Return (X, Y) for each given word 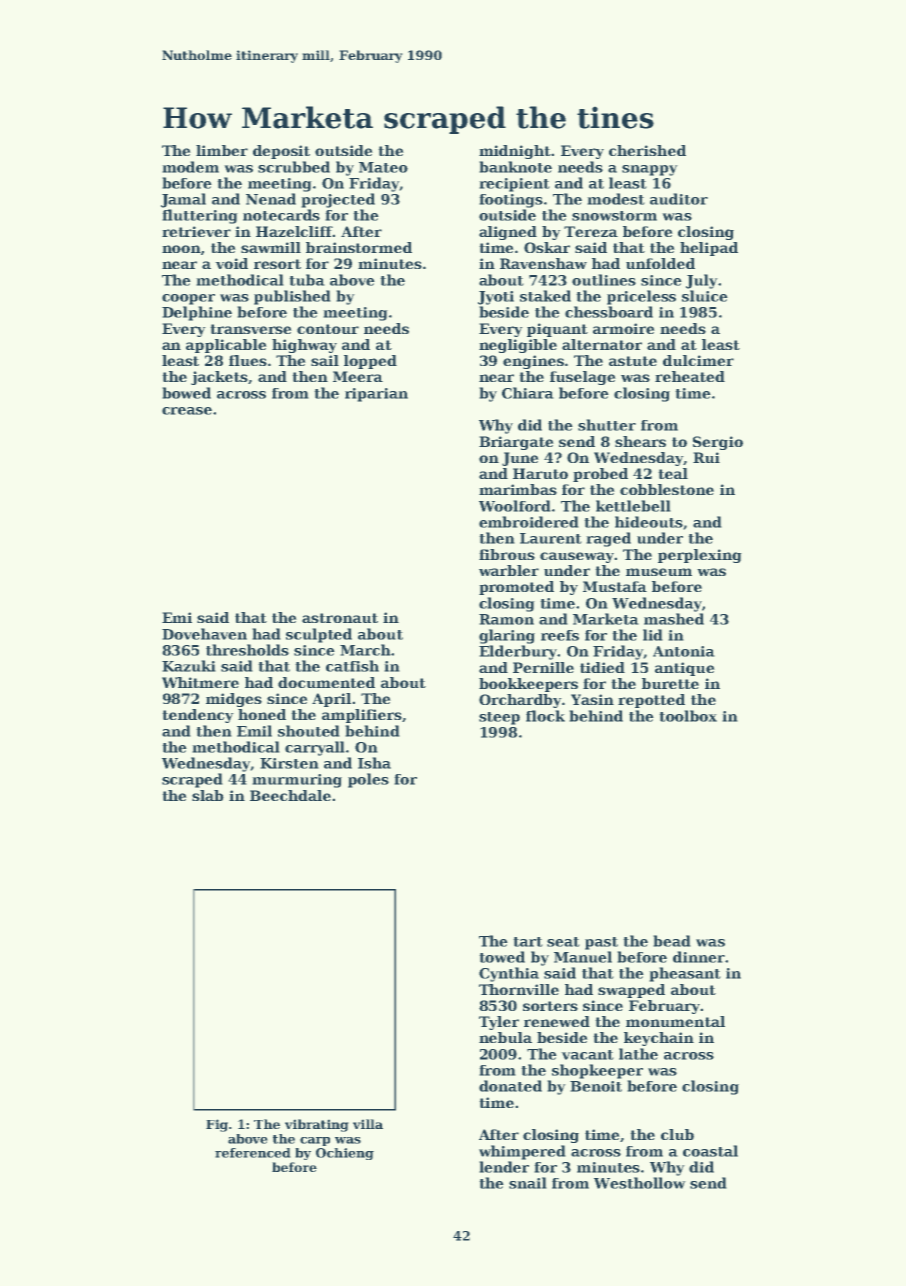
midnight (515, 152)
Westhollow (639, 1183)
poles (368, 780)
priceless (641, 297)
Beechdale (290, 795)
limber (222, 150)
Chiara (527, 393)
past (601, 943)
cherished (647, 150)
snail (527, 1183)
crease (187, 411)
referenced (252, 1153)
